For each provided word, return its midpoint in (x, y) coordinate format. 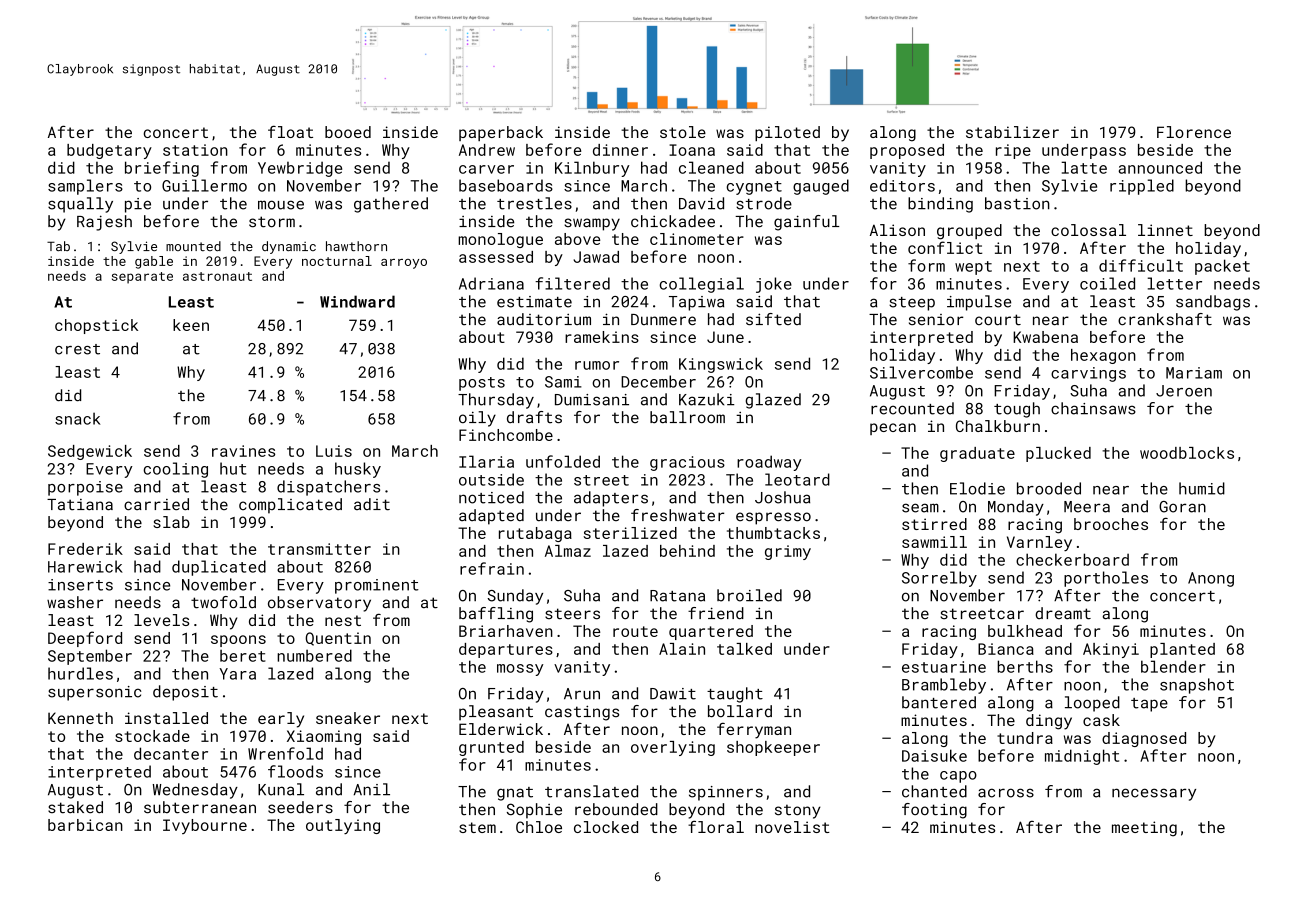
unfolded (563, 461)
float (290, 131)
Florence (1194, 132)
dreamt (1063, 613)
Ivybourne (205, 826)
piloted (787, 133)
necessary (1154, 794)
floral (716, 827)
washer (75, 602)
